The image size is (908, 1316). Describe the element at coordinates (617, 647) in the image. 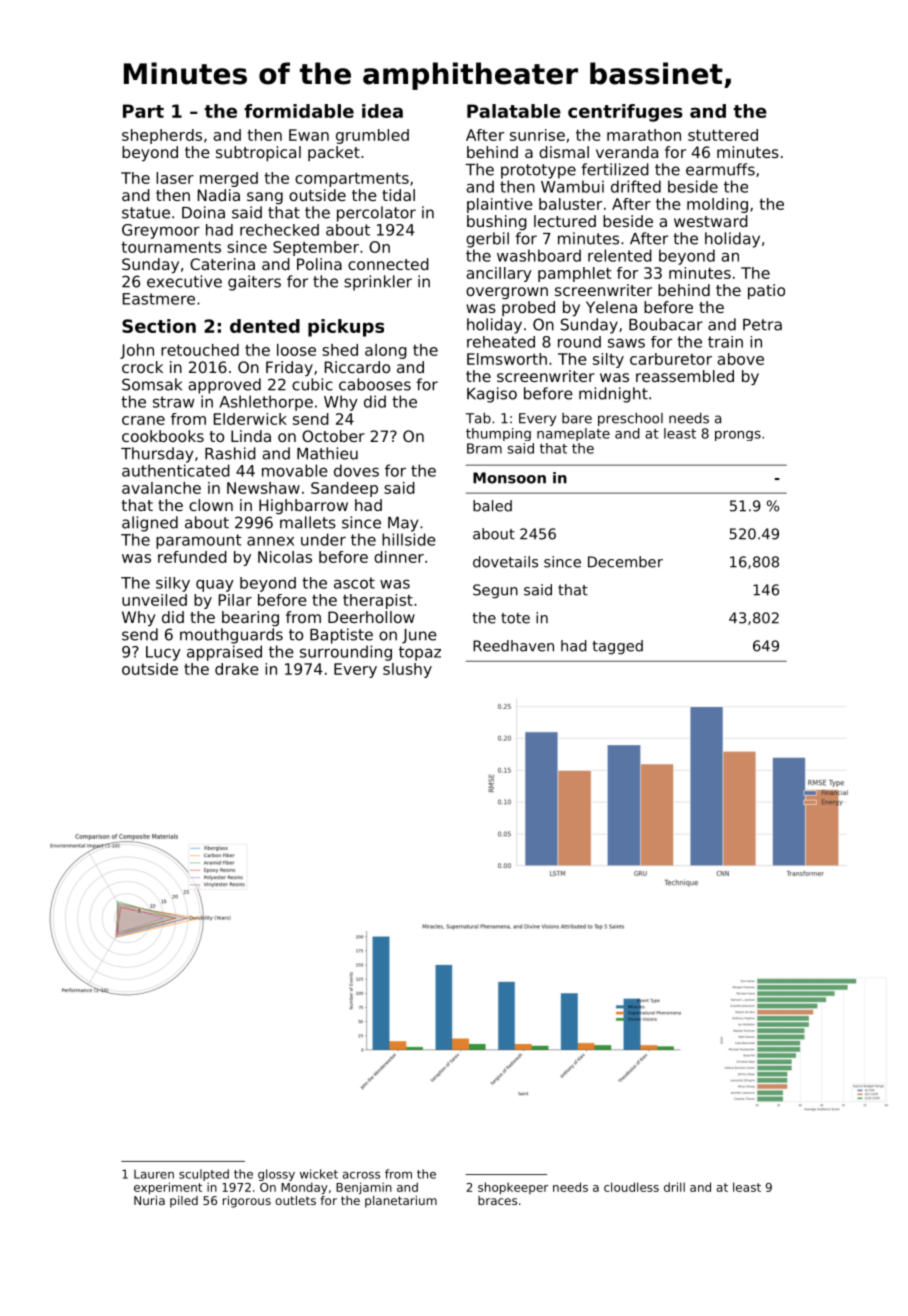

I see `tagged` at that location.
